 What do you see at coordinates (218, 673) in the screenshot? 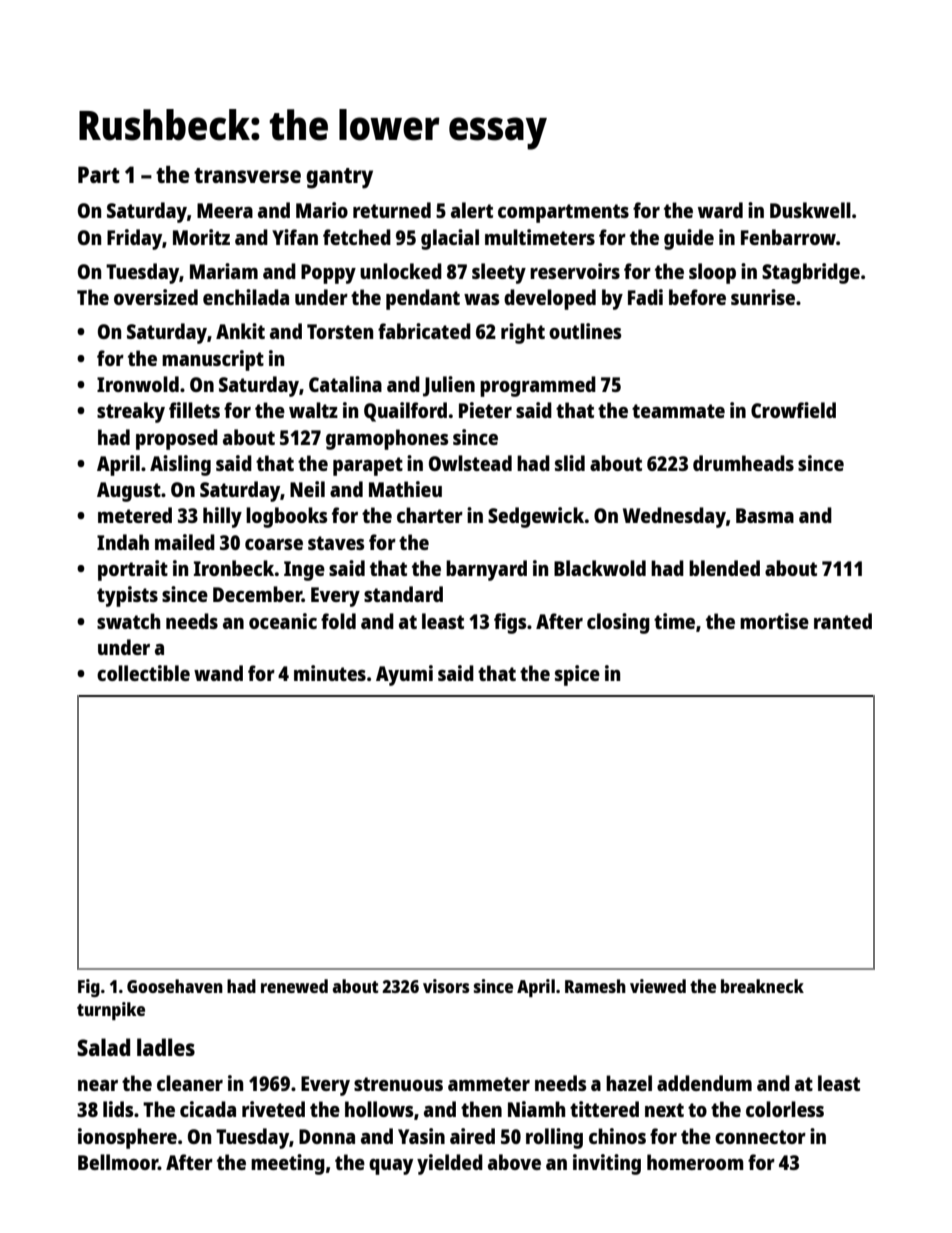
I see `wand` at bounding box center [218, 673].
